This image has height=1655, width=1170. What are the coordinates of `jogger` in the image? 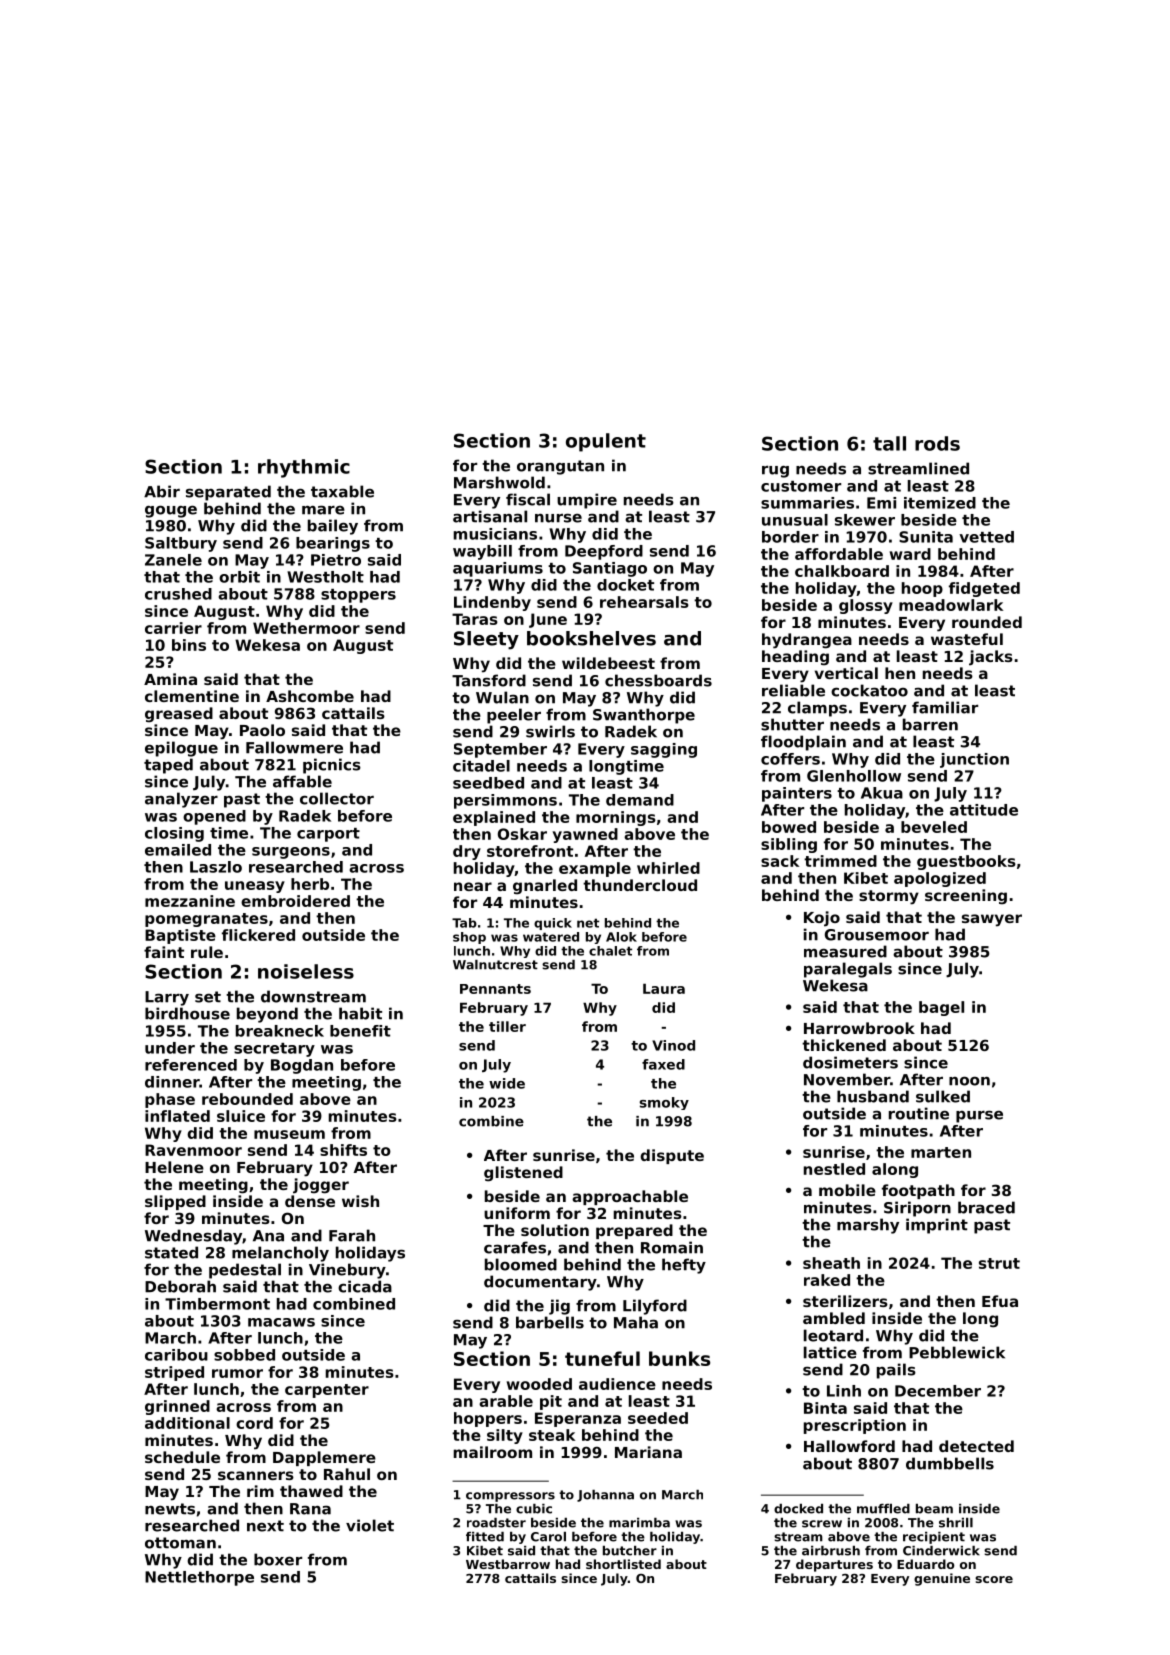 It's located at (321, 1186).
